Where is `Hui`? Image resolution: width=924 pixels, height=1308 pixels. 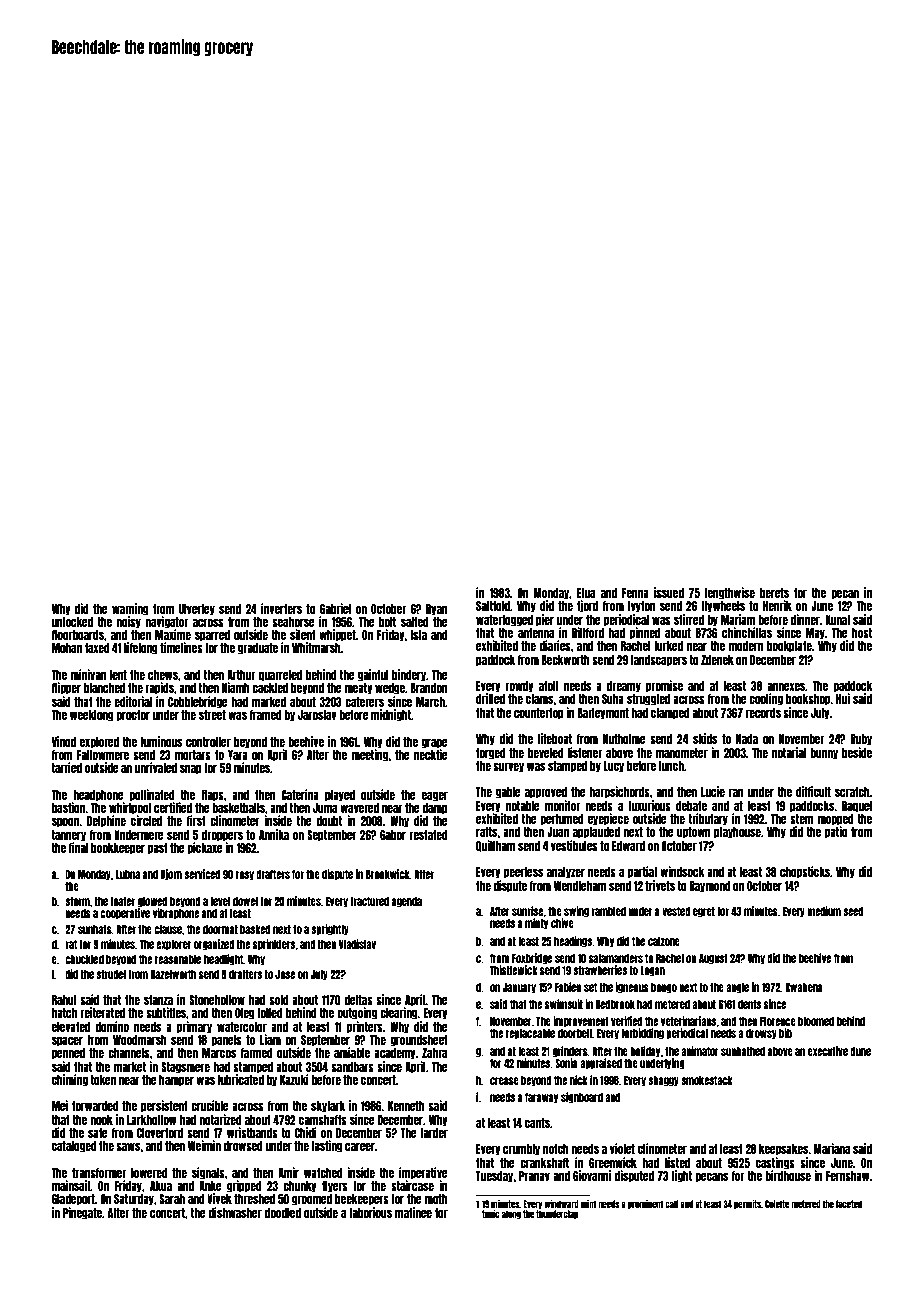
Hui is located at coordinates (843, 698).
